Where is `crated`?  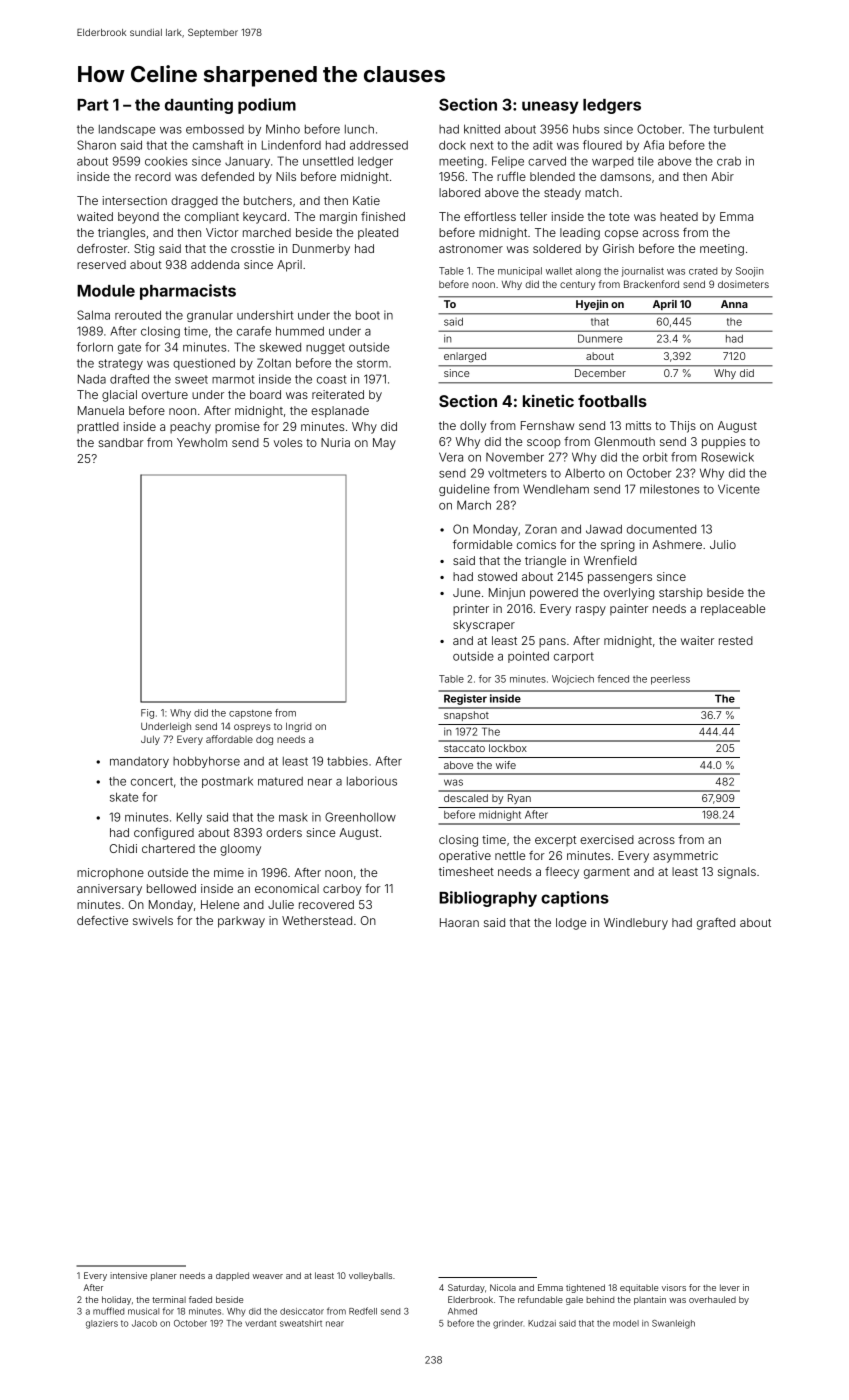
crated is located at coordinates (703, 271).
